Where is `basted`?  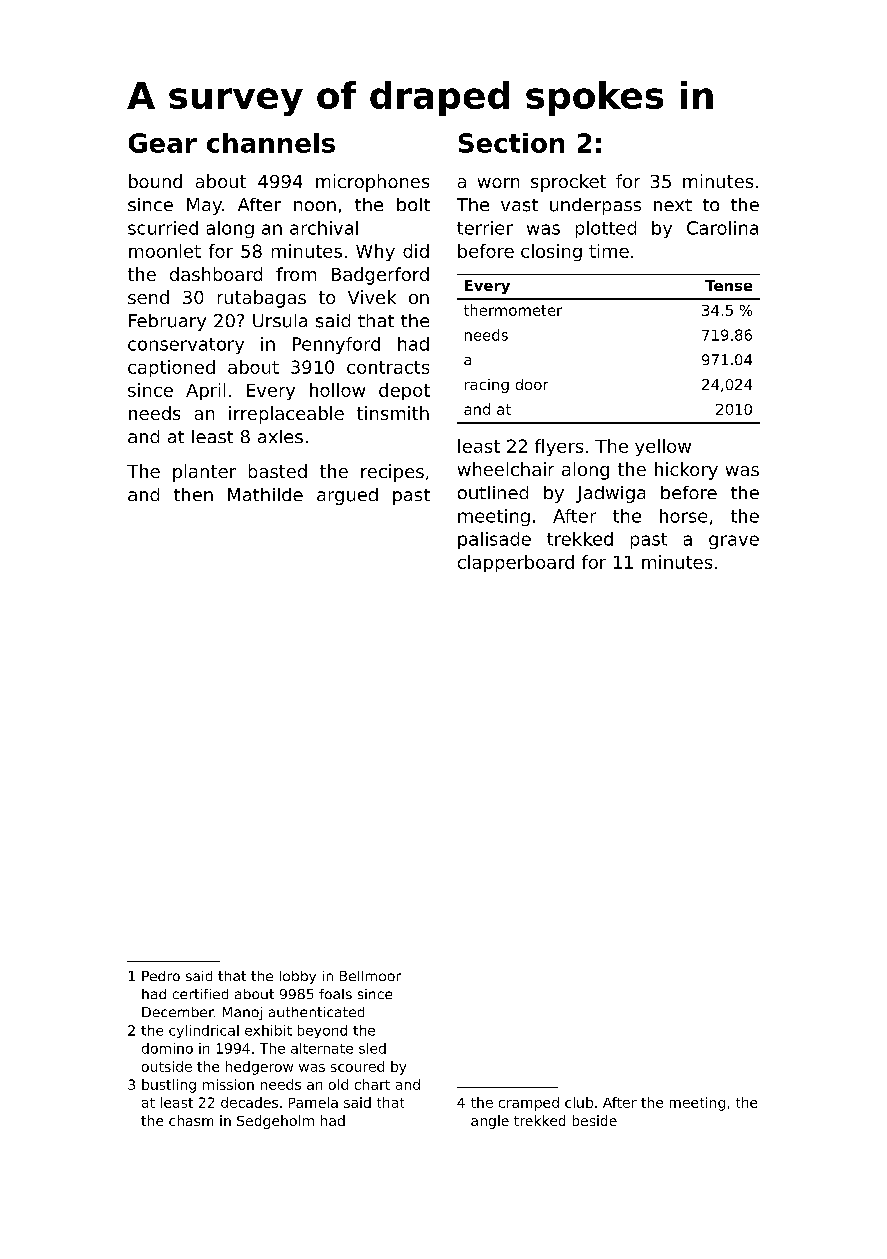
basted is located at coordinates (278, 471).
